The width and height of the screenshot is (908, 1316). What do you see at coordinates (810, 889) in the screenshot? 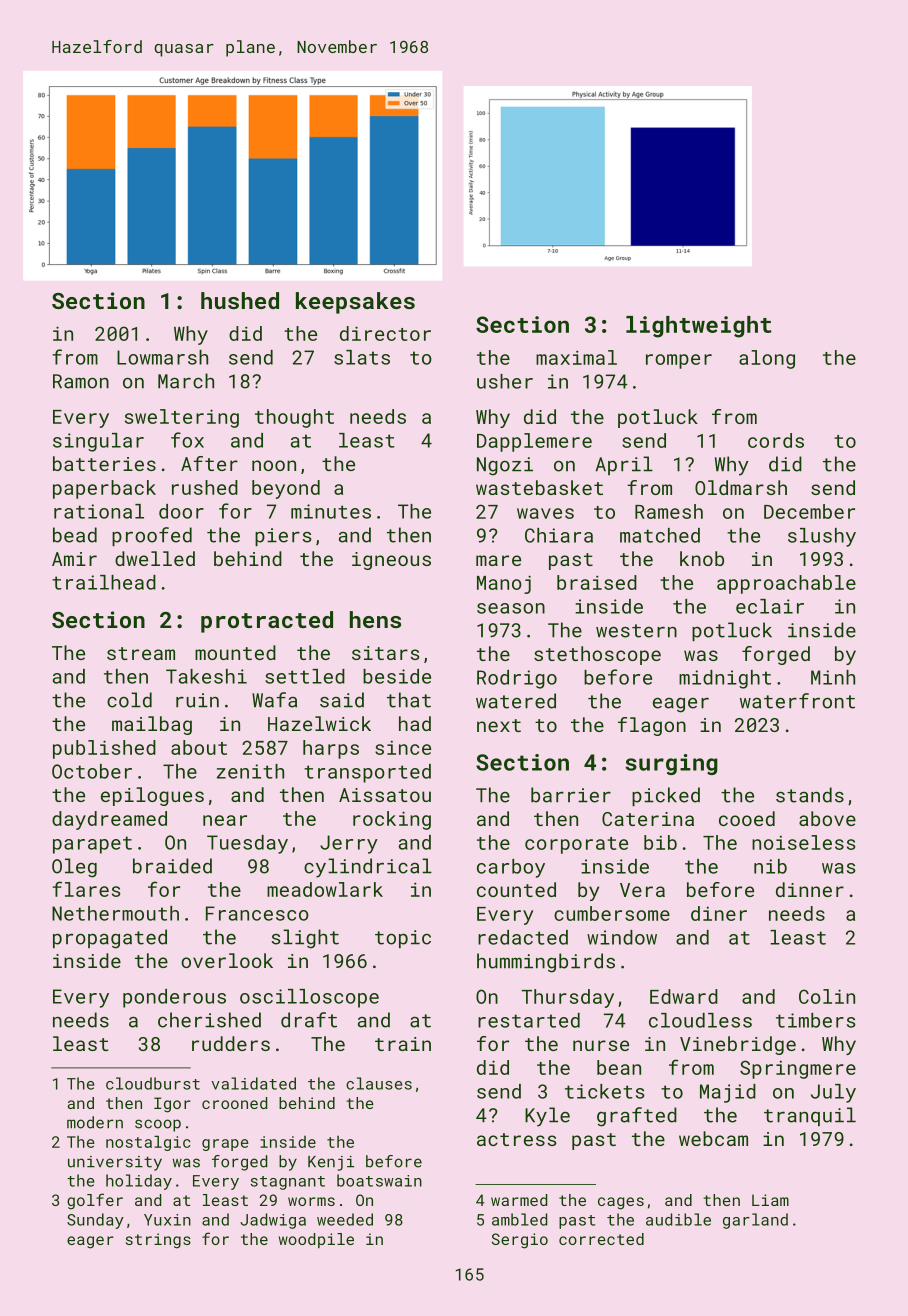
I see `dinner` at bounding box center [810, 889].
